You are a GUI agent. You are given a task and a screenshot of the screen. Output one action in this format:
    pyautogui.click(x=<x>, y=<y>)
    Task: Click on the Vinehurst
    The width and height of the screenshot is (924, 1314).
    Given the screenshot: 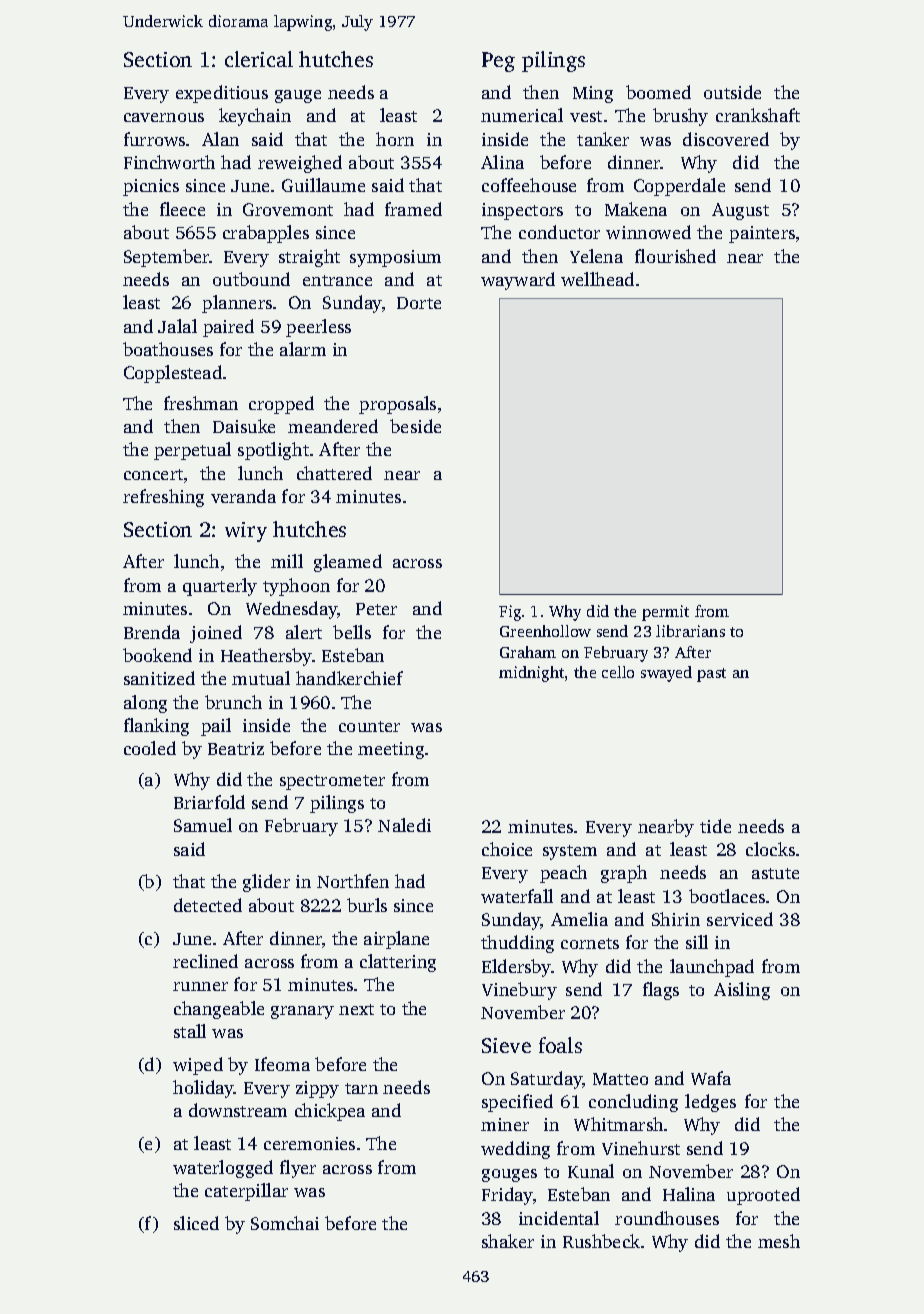 What is the action you would take?
    pyautogui.click(x=641, y=1148)
